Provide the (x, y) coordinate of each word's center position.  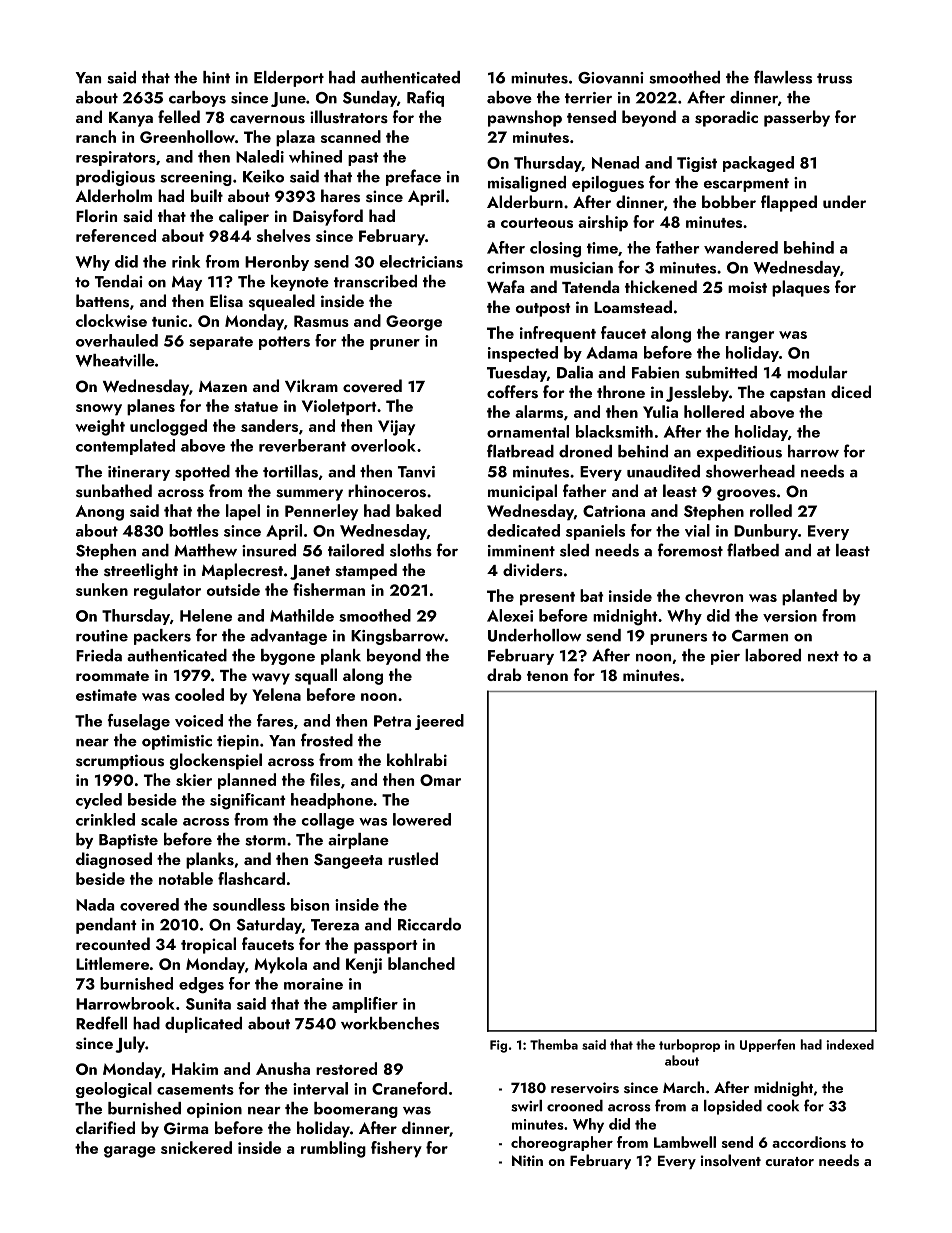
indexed (850, 1044)
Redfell (101, 1023)
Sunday (370, 99)
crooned (575, 1106)
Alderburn (525, 201)
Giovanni (611, 78)
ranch (96, 136)
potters (284, 343)
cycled (99, 801)
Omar (440, 780)
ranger (749, 337)
